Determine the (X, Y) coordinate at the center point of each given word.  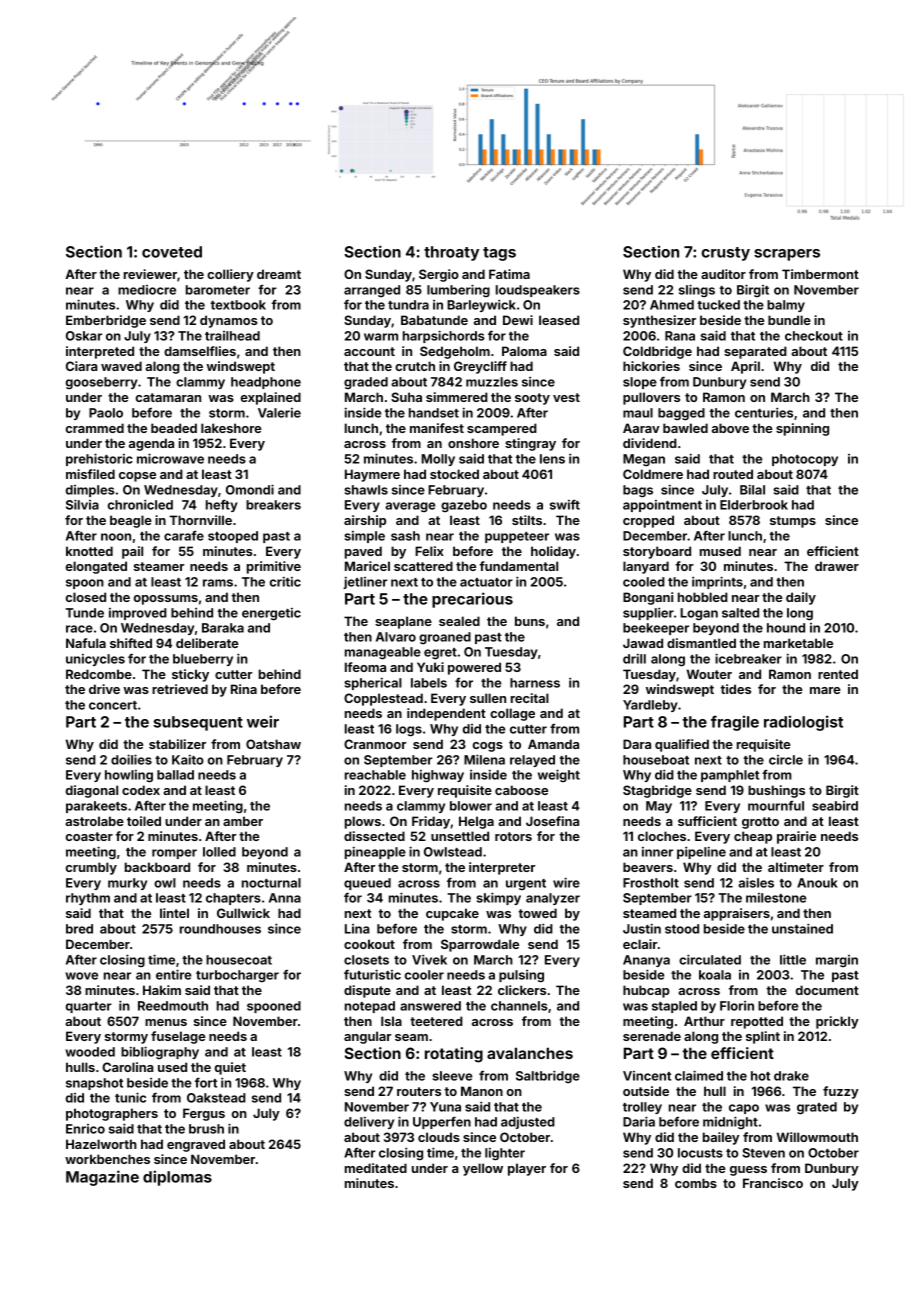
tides (736, 689)
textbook (238, 305)
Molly (438, 460)
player (527, 1169)
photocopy (805, 460)
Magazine (102, 1178)
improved (138, 614)
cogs (488, 747)
